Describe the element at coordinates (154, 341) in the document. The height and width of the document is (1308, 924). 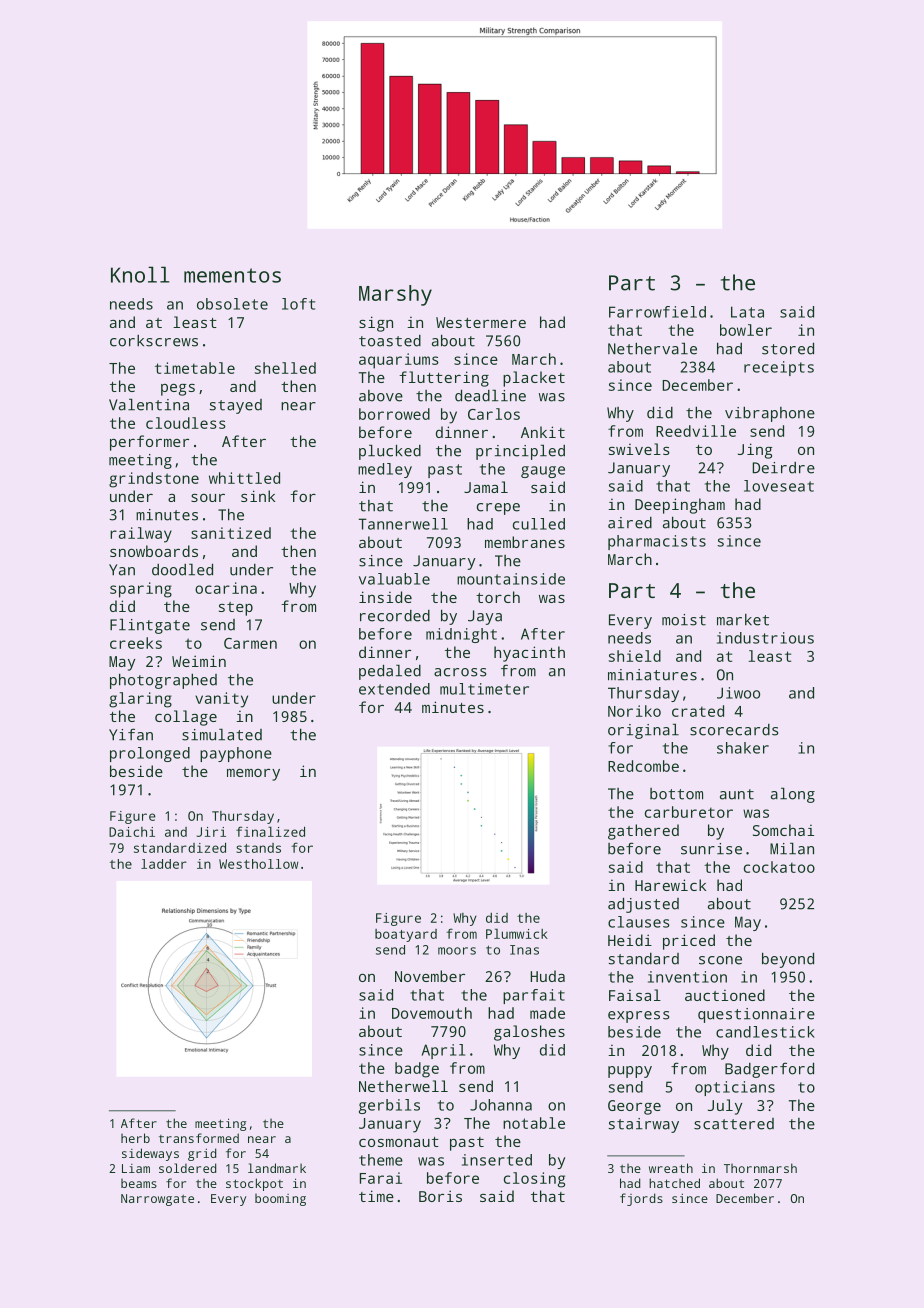
I see `corkscrews` at that location.
